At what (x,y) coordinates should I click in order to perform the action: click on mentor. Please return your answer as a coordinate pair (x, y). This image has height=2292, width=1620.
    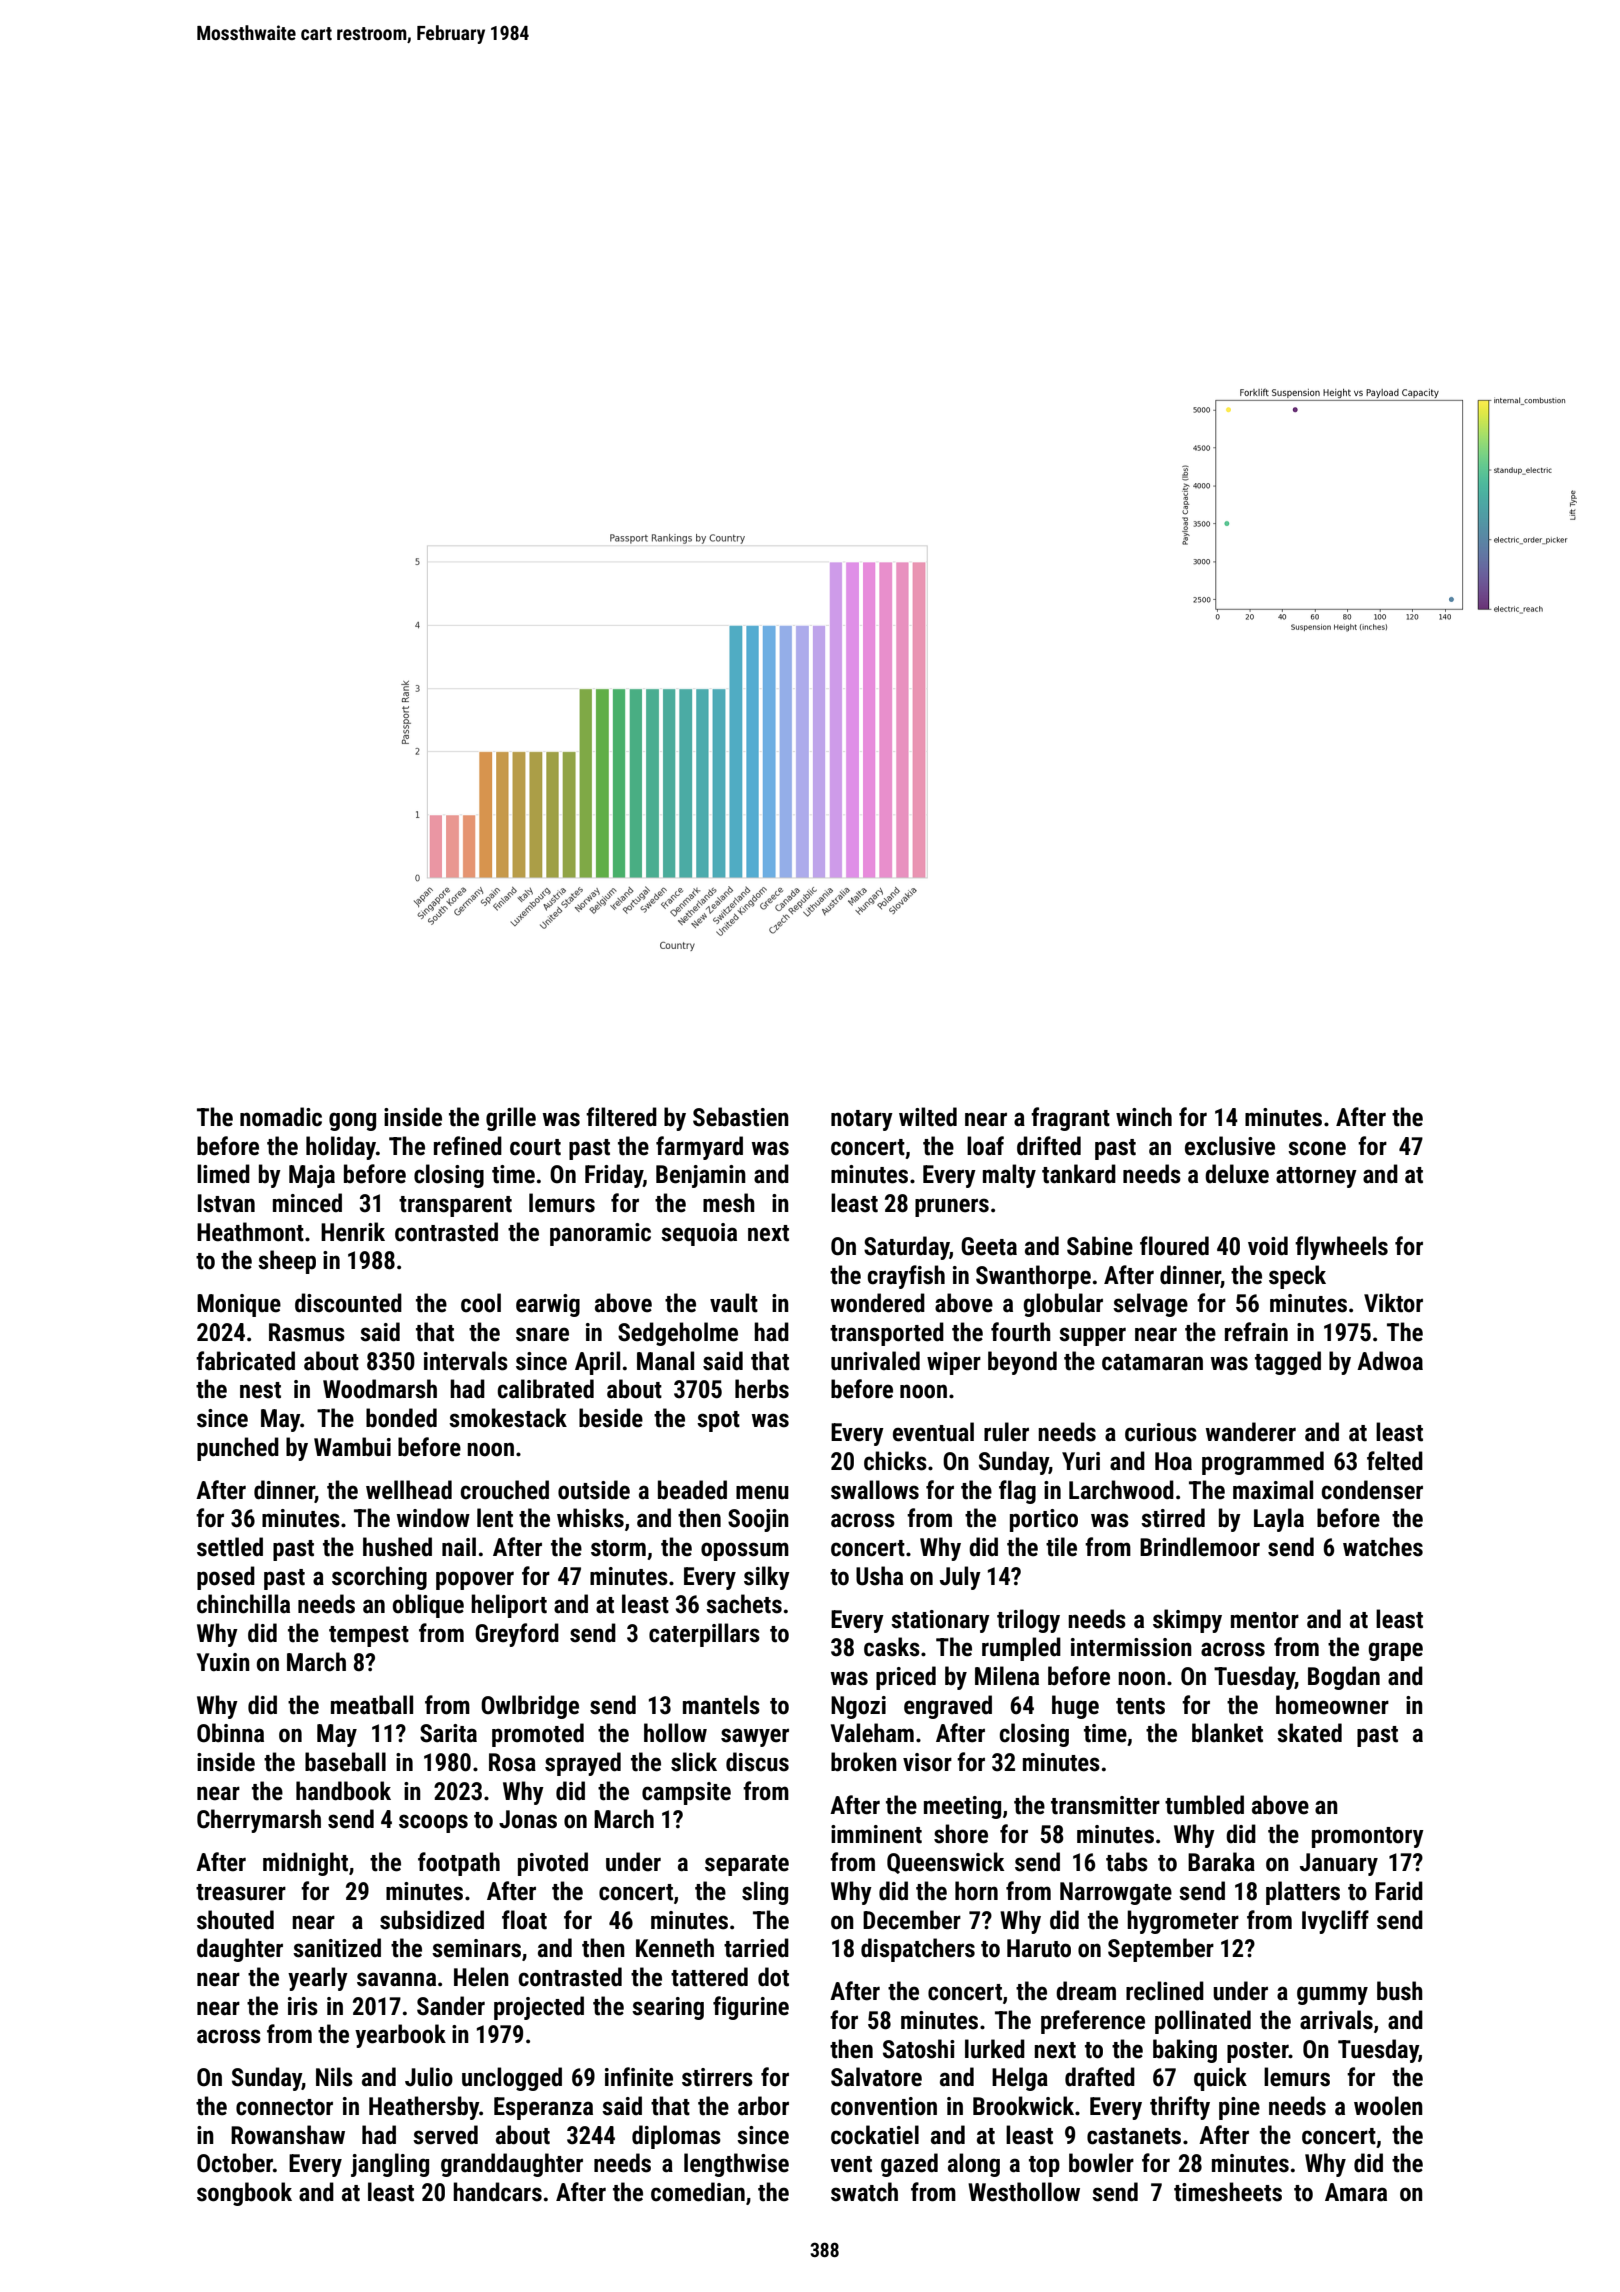
    Looking at the image, I should click on (1265, 1620).
